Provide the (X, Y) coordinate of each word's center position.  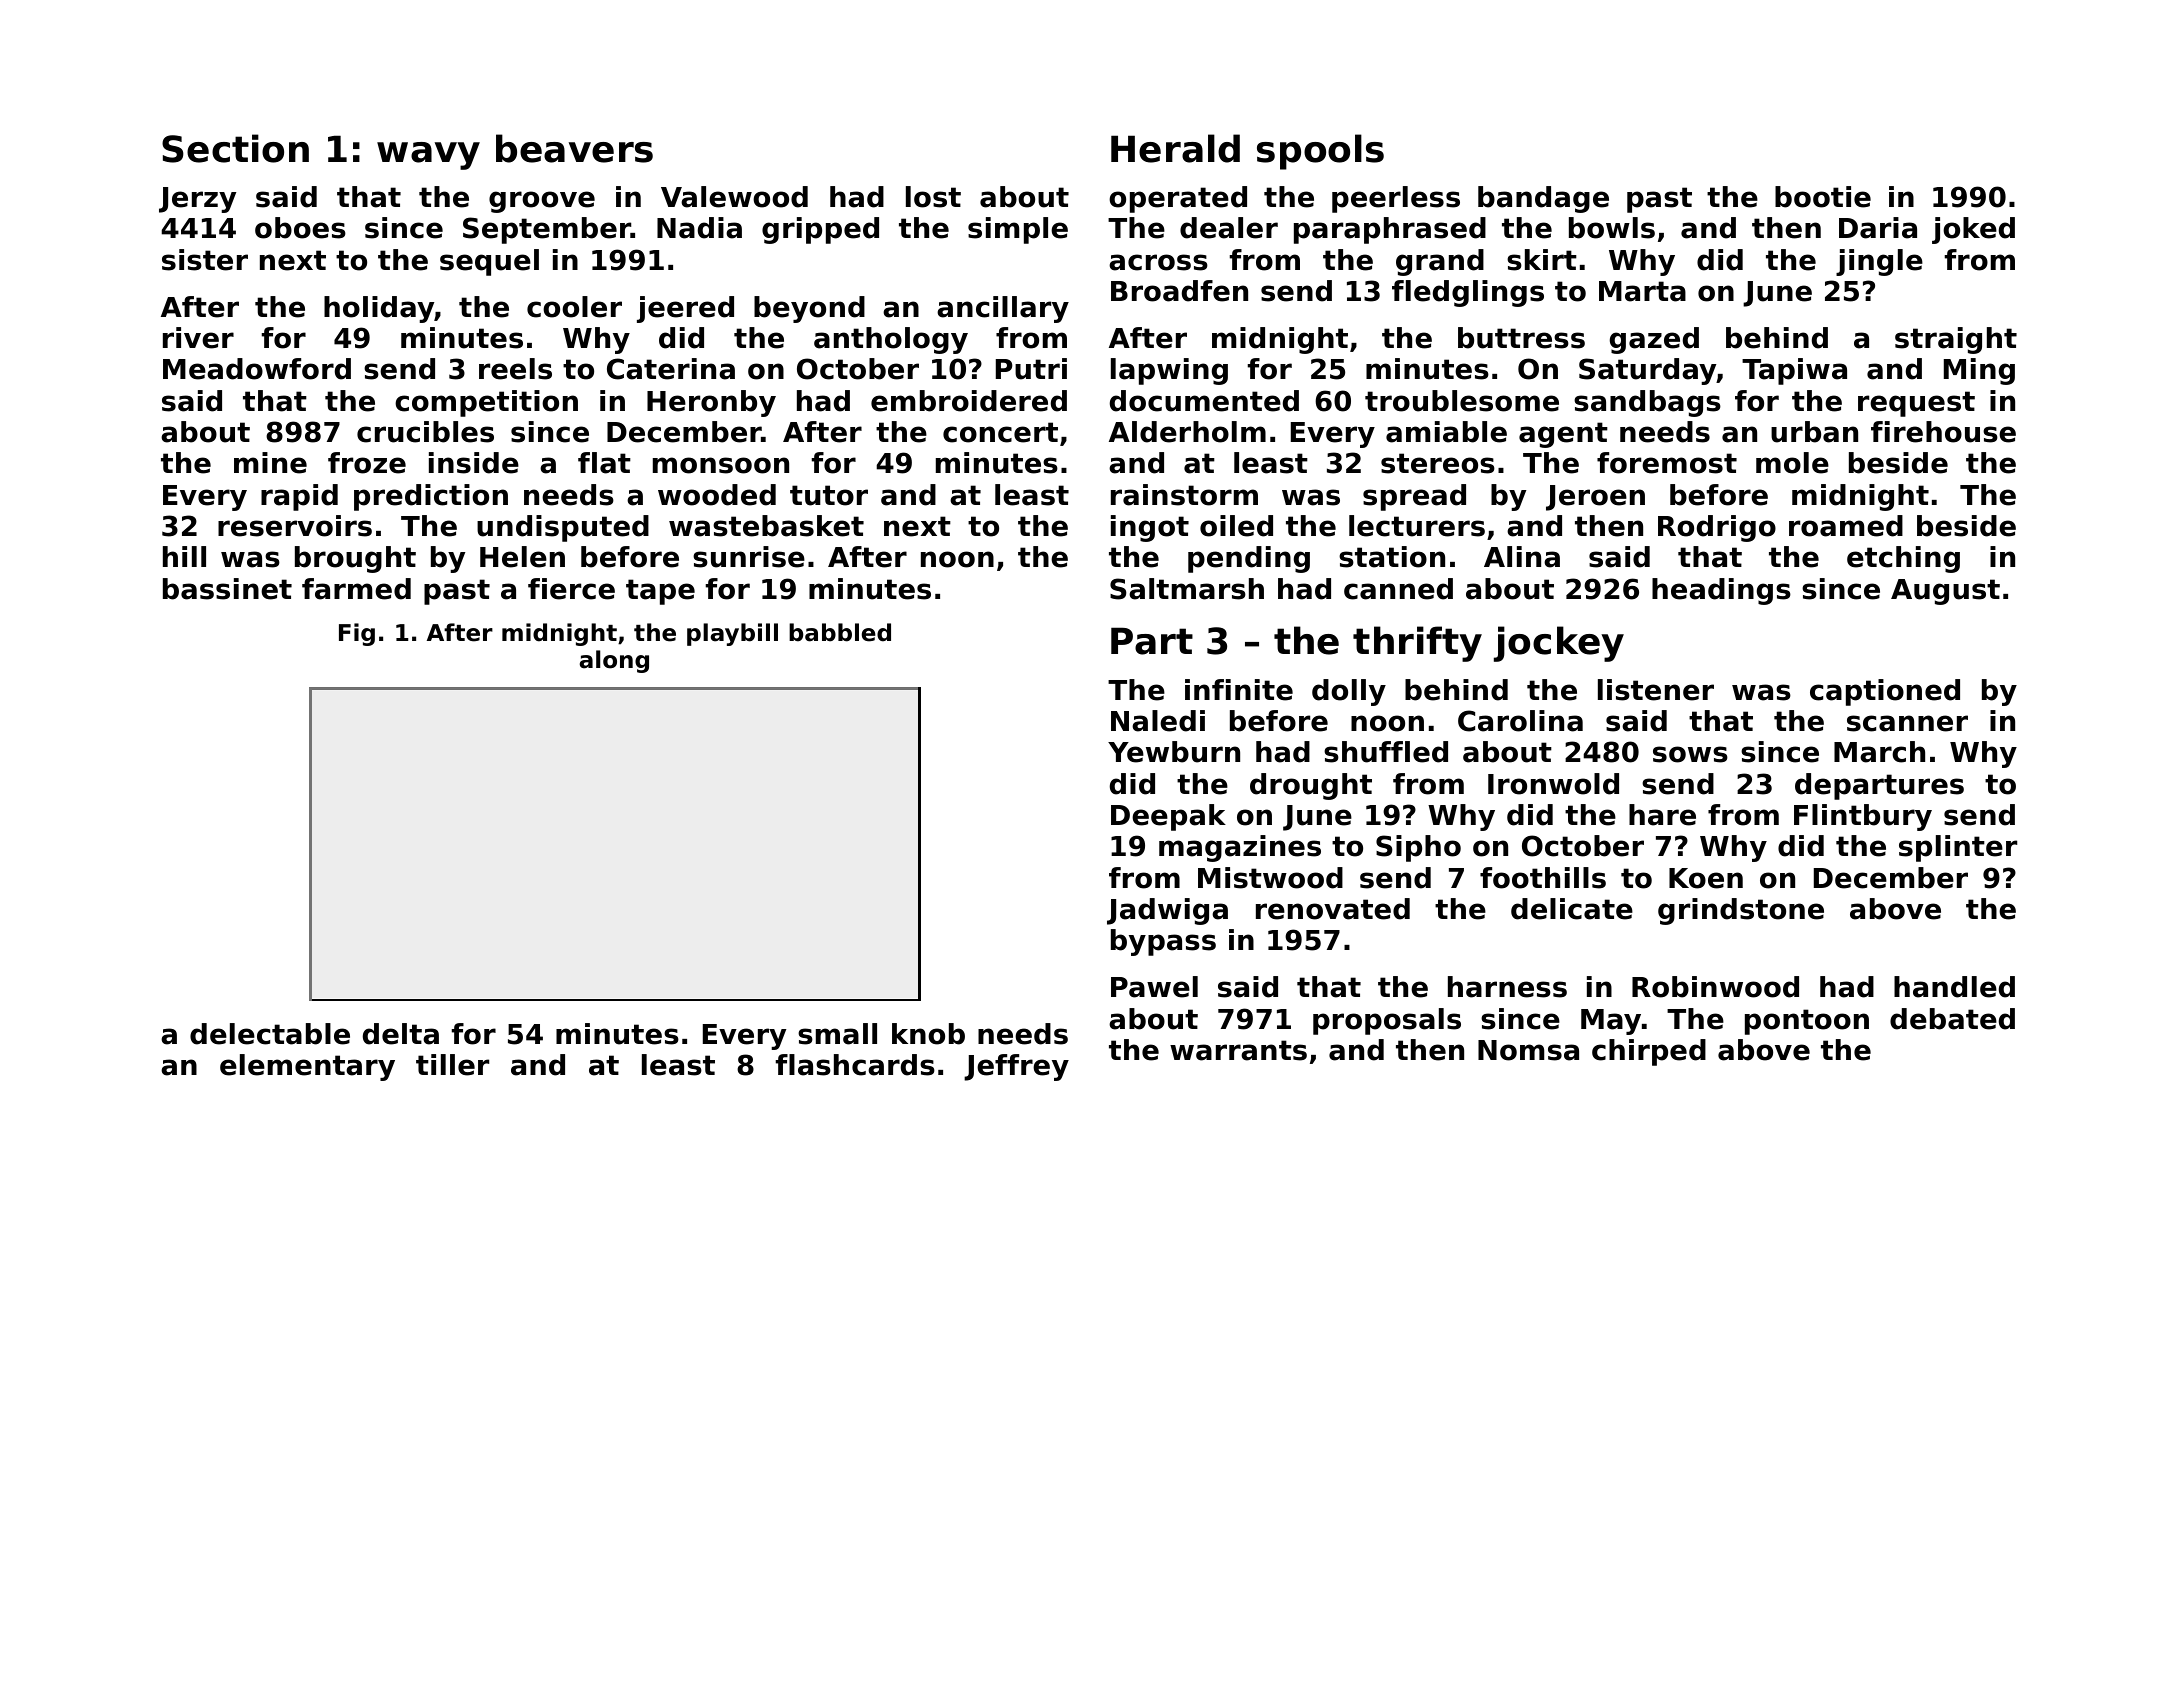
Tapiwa (1794, 371)
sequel (489, 262)
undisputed (563, 528)
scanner (1907, 723)
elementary (307, 1067)
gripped (820, 230)
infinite (1239, 690)
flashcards (855, 1065)
